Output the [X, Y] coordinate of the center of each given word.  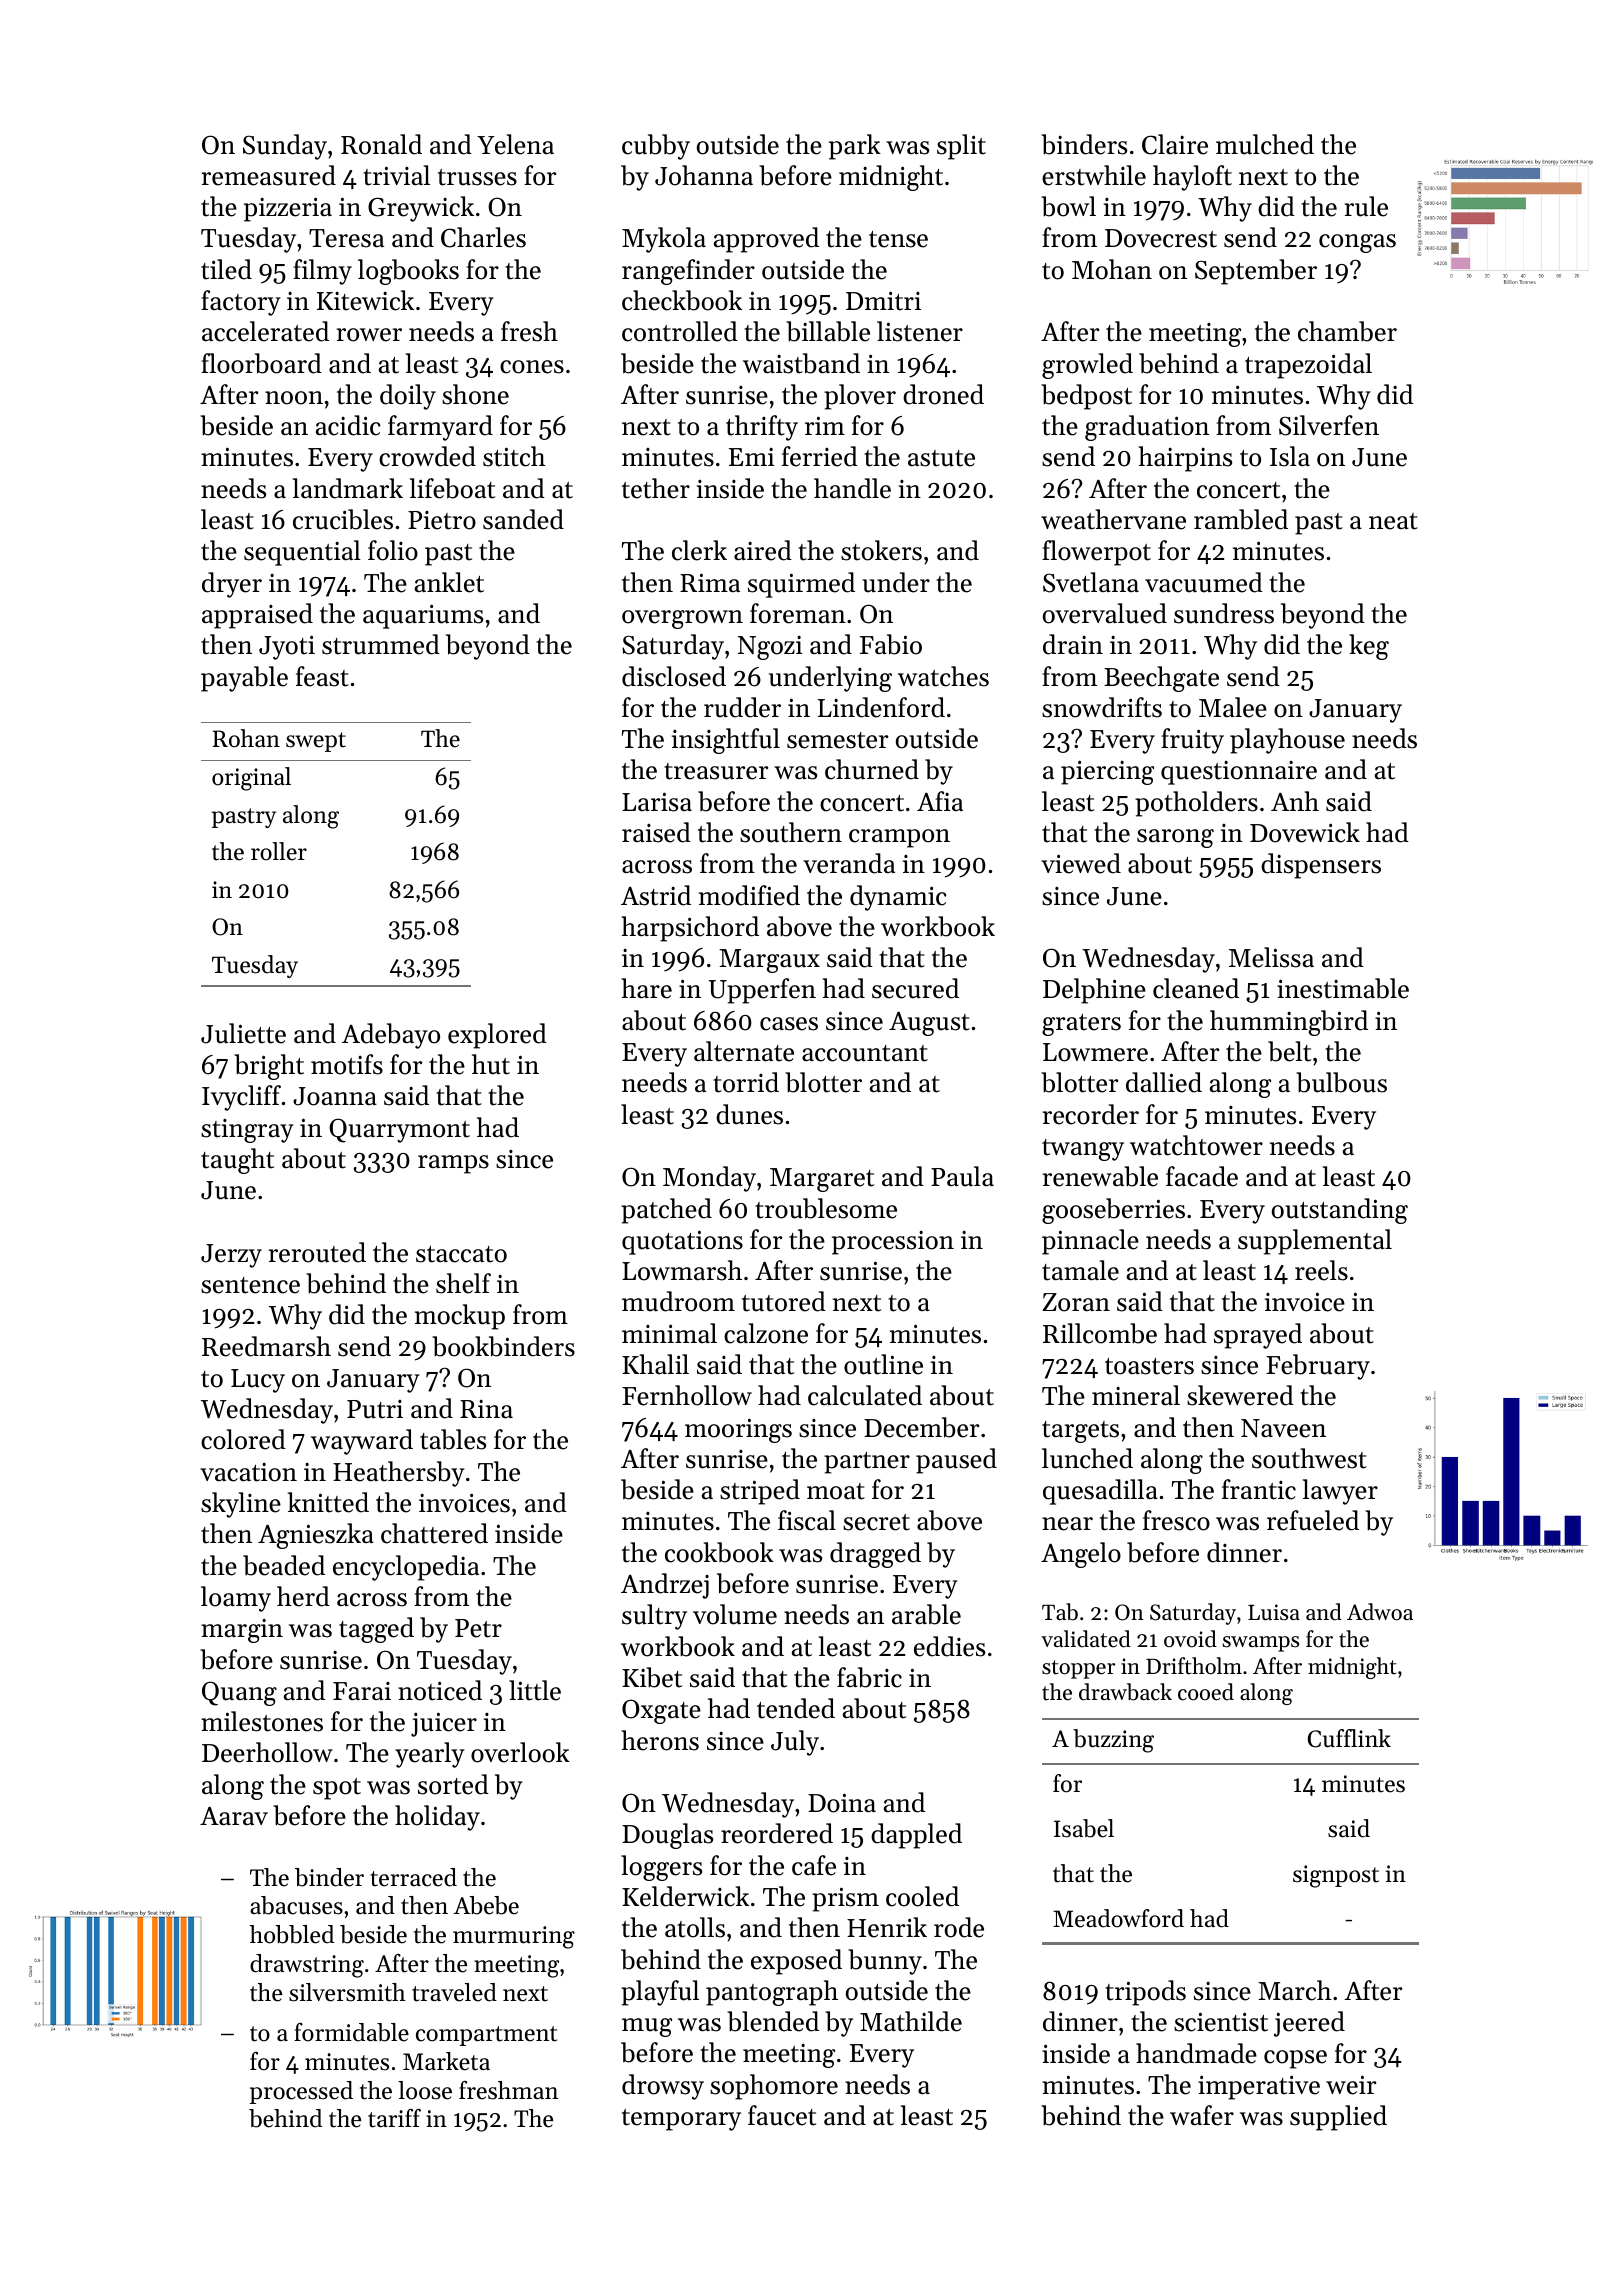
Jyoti [287, 647]
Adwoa [1380, 1612]
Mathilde [911, 2021]
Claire [1175, 144]
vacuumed [1204, 582]
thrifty [762, 428]
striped [760, 1492]
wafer [1202, 2115]
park [855, 147]
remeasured [269, 175]
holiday [437, 1818]
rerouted [317, 1252]
